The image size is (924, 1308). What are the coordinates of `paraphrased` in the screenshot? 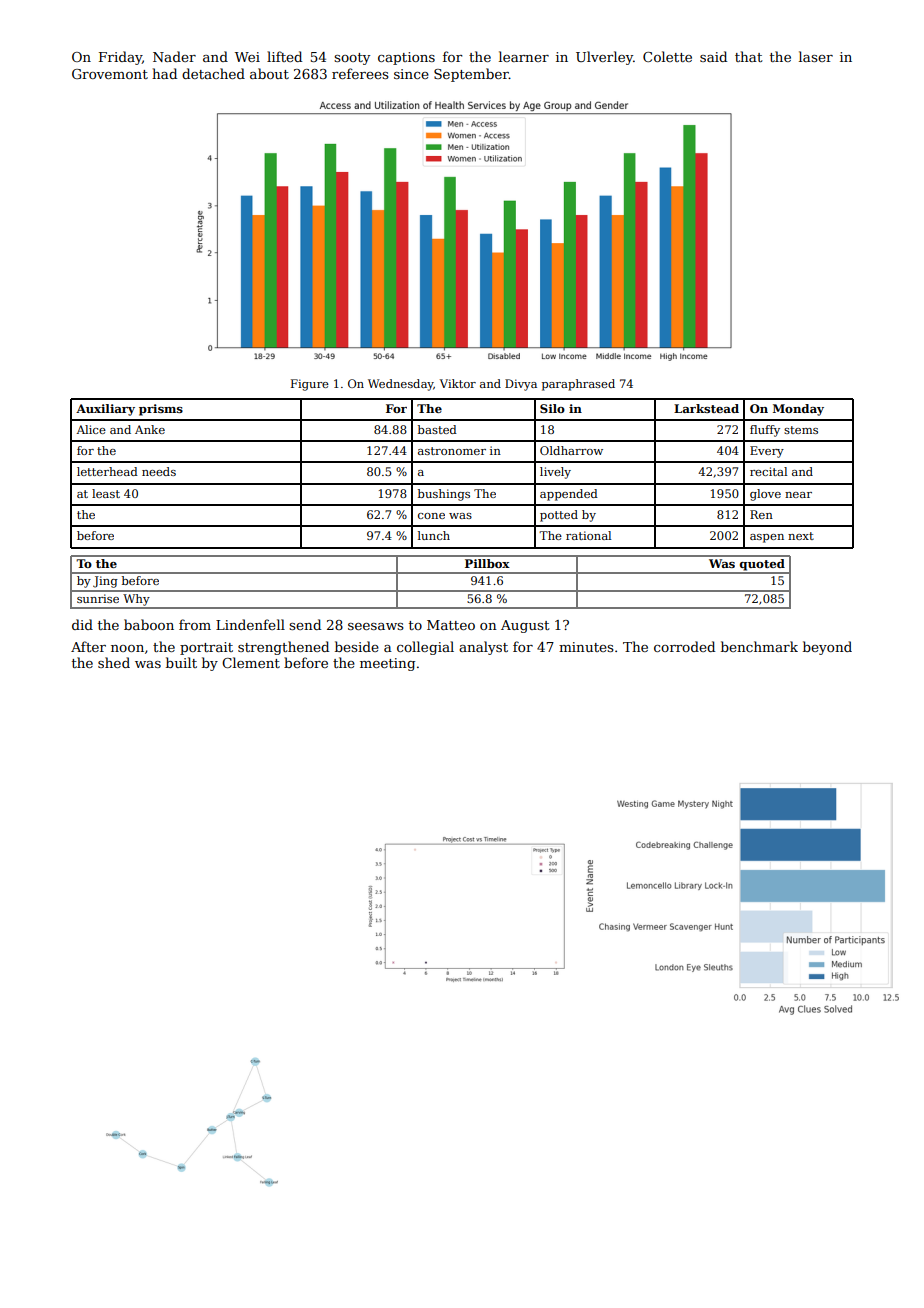 It's located at (578, 385).
